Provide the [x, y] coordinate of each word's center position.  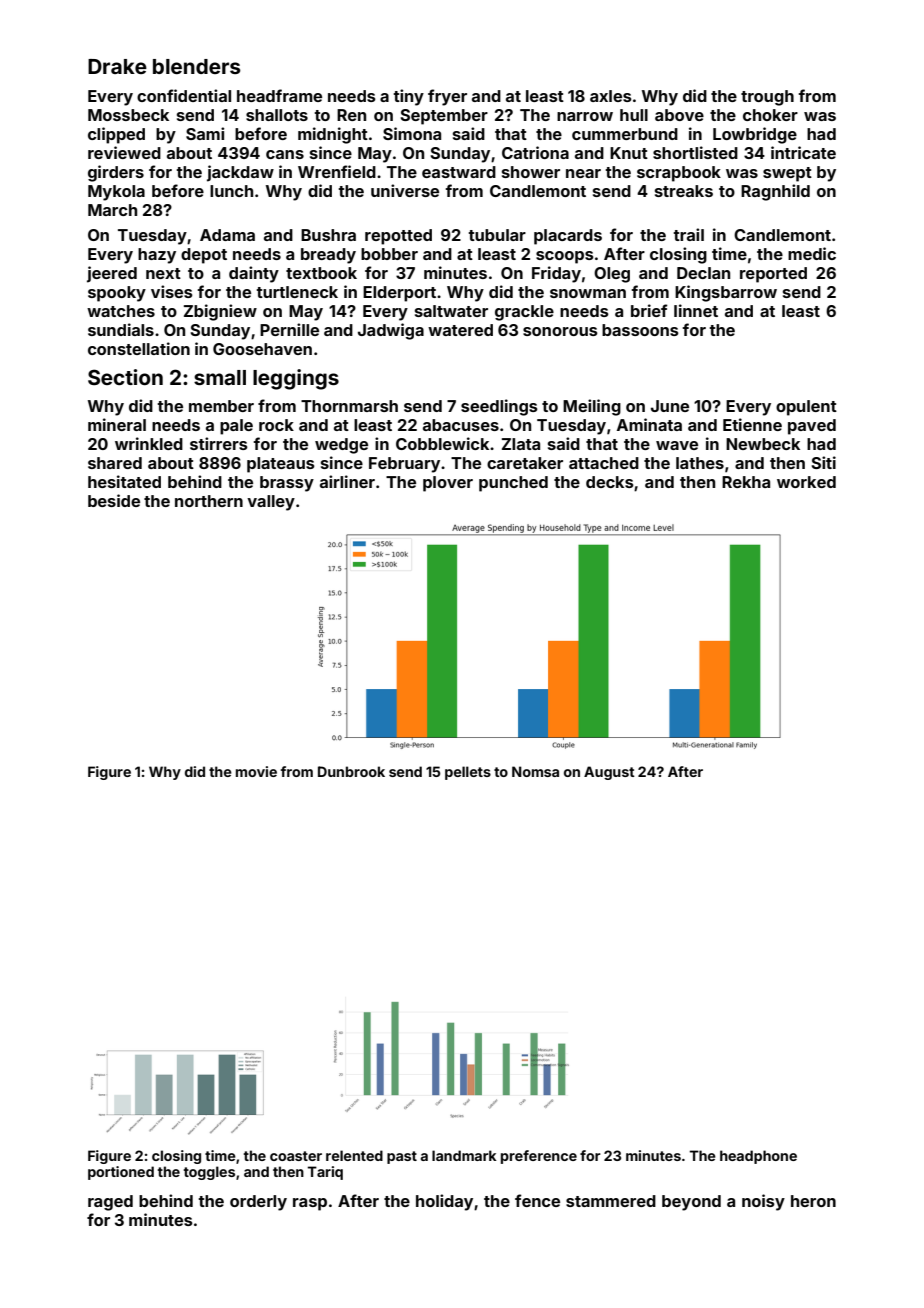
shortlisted [695, 152]
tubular [497, 235]
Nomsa [535, 771]
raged [110, 1203]
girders [116, 173]
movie [256, 771]
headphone [758, 1157]
